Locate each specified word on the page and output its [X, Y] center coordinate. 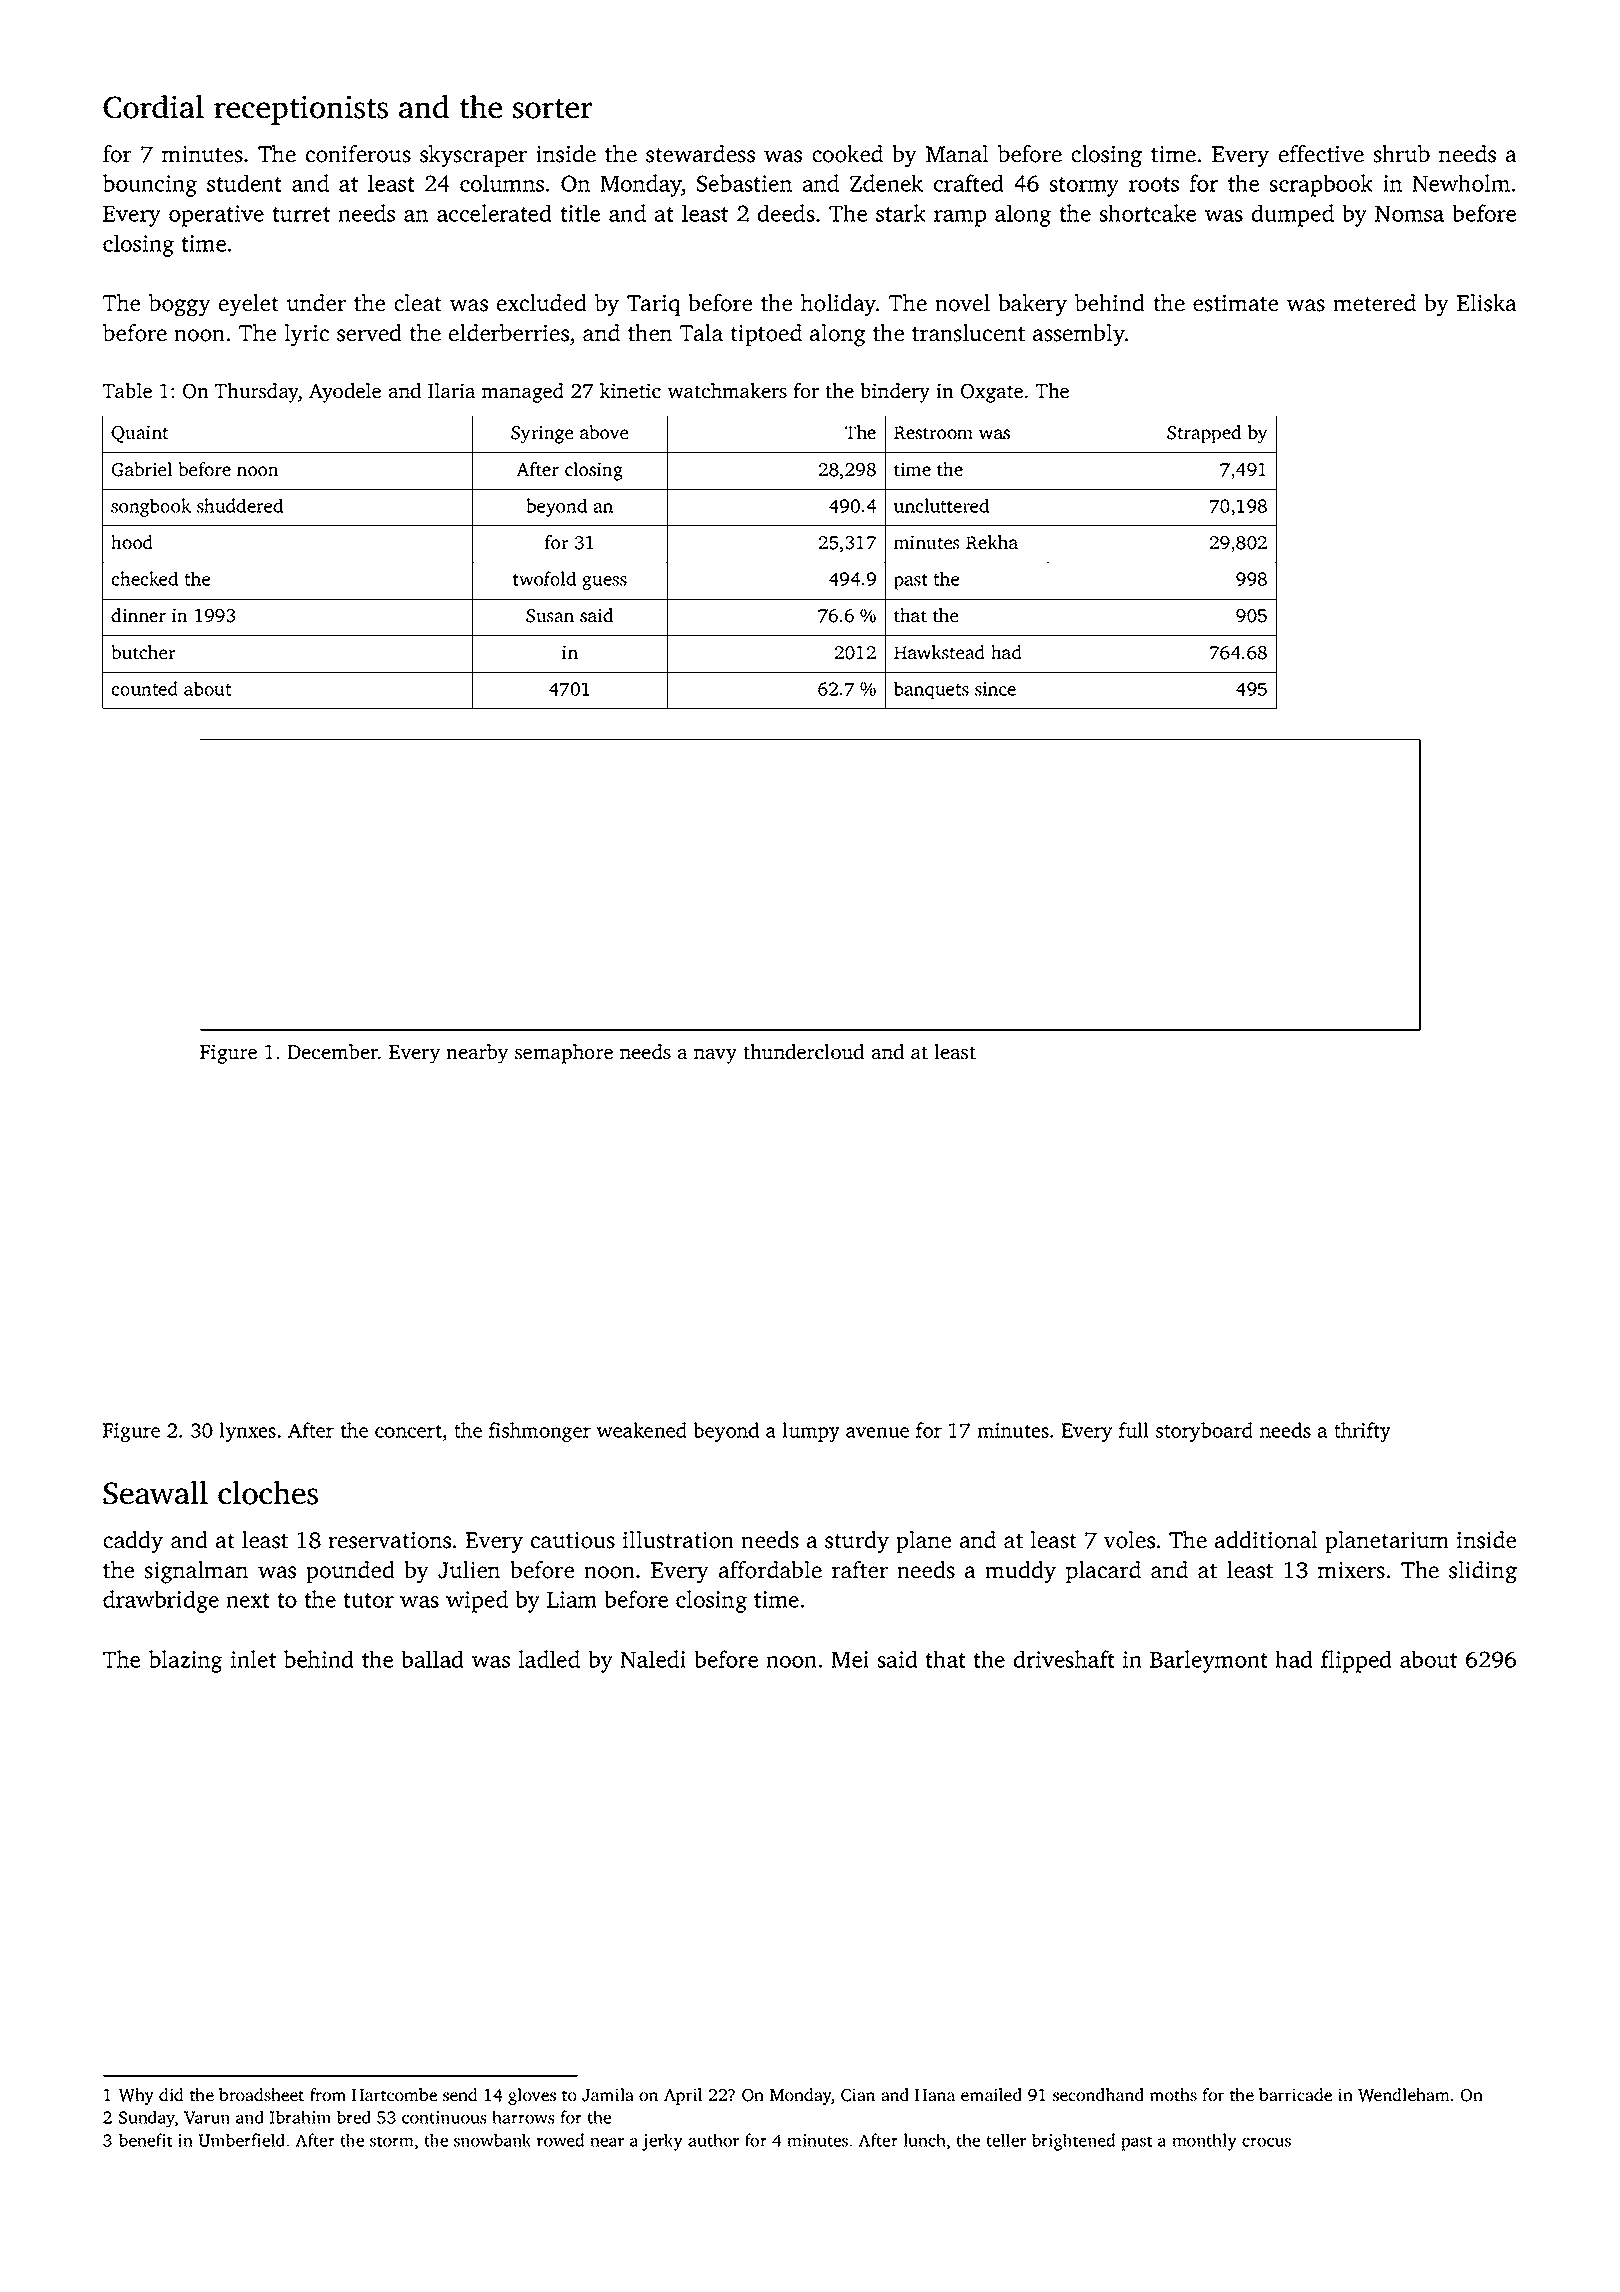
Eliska [1487, 303]
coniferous [358, 154]
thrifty [1362, 1432]
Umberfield [241, 2140]
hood [132, 542]
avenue [877, 1432]
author [713, 2140]
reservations [389, 1540]
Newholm [1461, 183]
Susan [550, 616]
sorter [552, 109]
